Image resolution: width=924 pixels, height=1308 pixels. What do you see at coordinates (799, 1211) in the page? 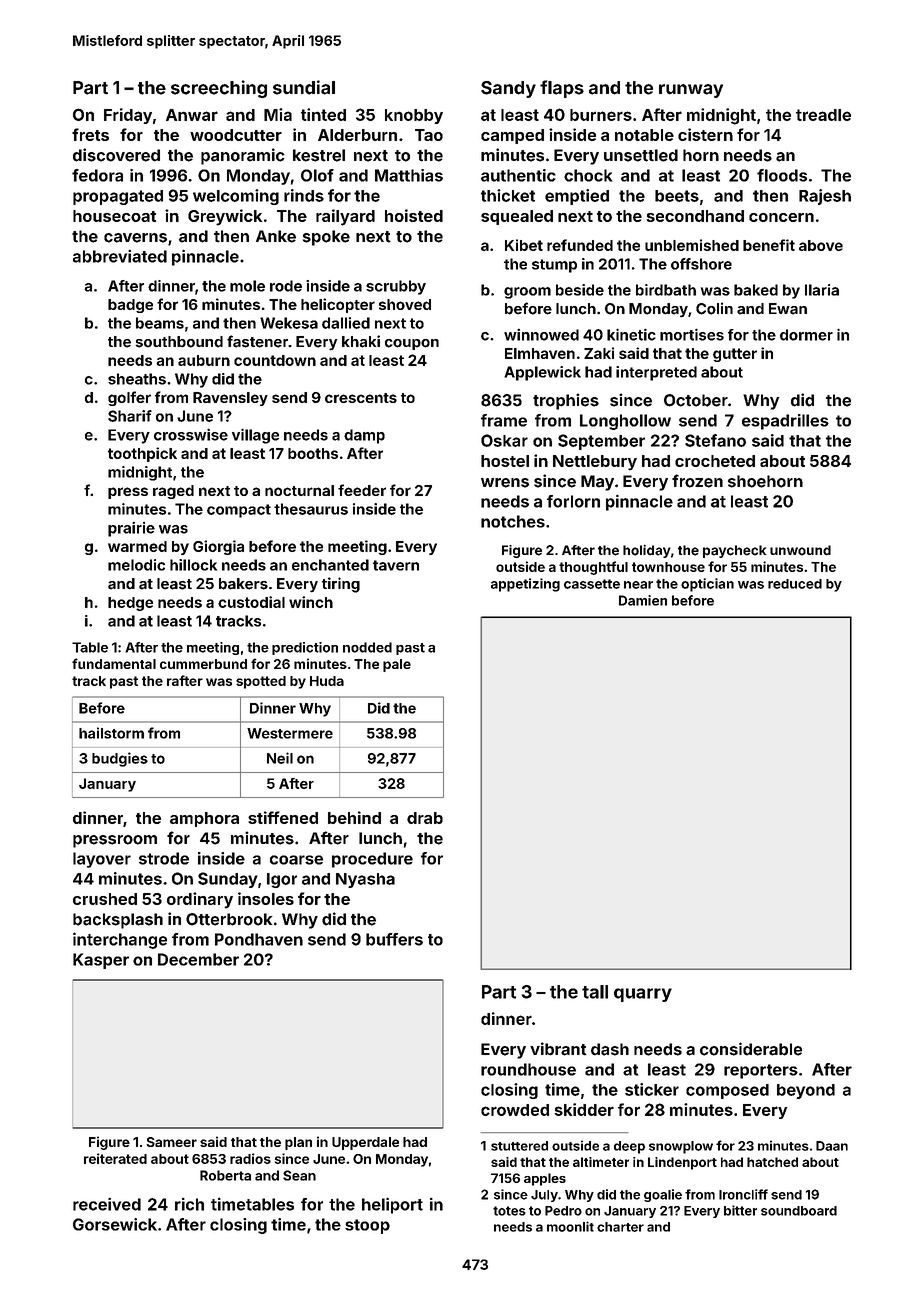
I see `soundboard` at bounding box center [799, 1211].
